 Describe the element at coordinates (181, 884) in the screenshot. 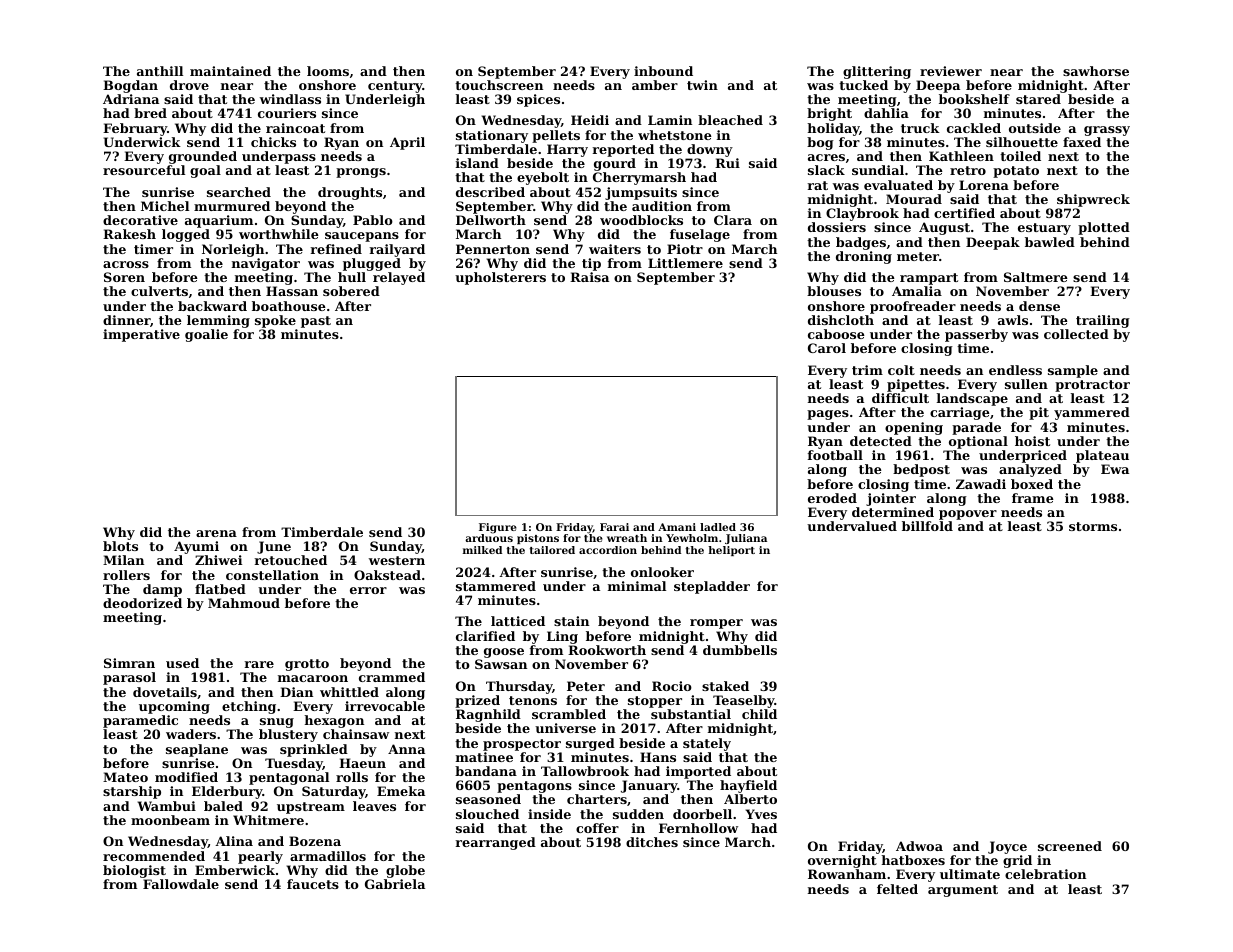

I see `Fallowdale` at that location.
